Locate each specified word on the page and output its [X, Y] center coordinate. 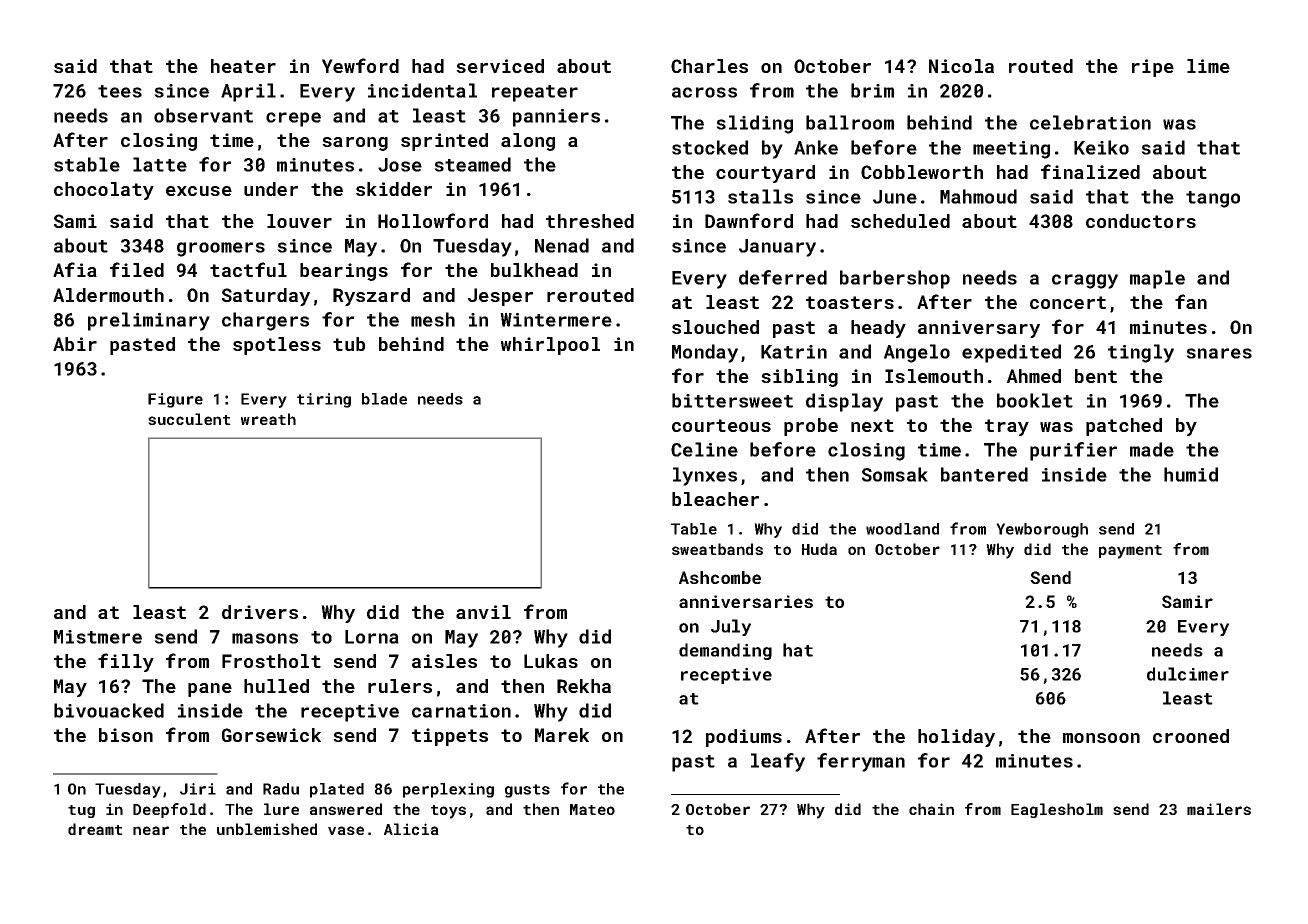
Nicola [961, 66]
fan [1191, 301]
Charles [709, 66]
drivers [260, 612]
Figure [175, 400]
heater [243, 66]
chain [931, 809]
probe [811, 427]
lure [281, 809]
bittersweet [732, 400]
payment [1130, 552]
